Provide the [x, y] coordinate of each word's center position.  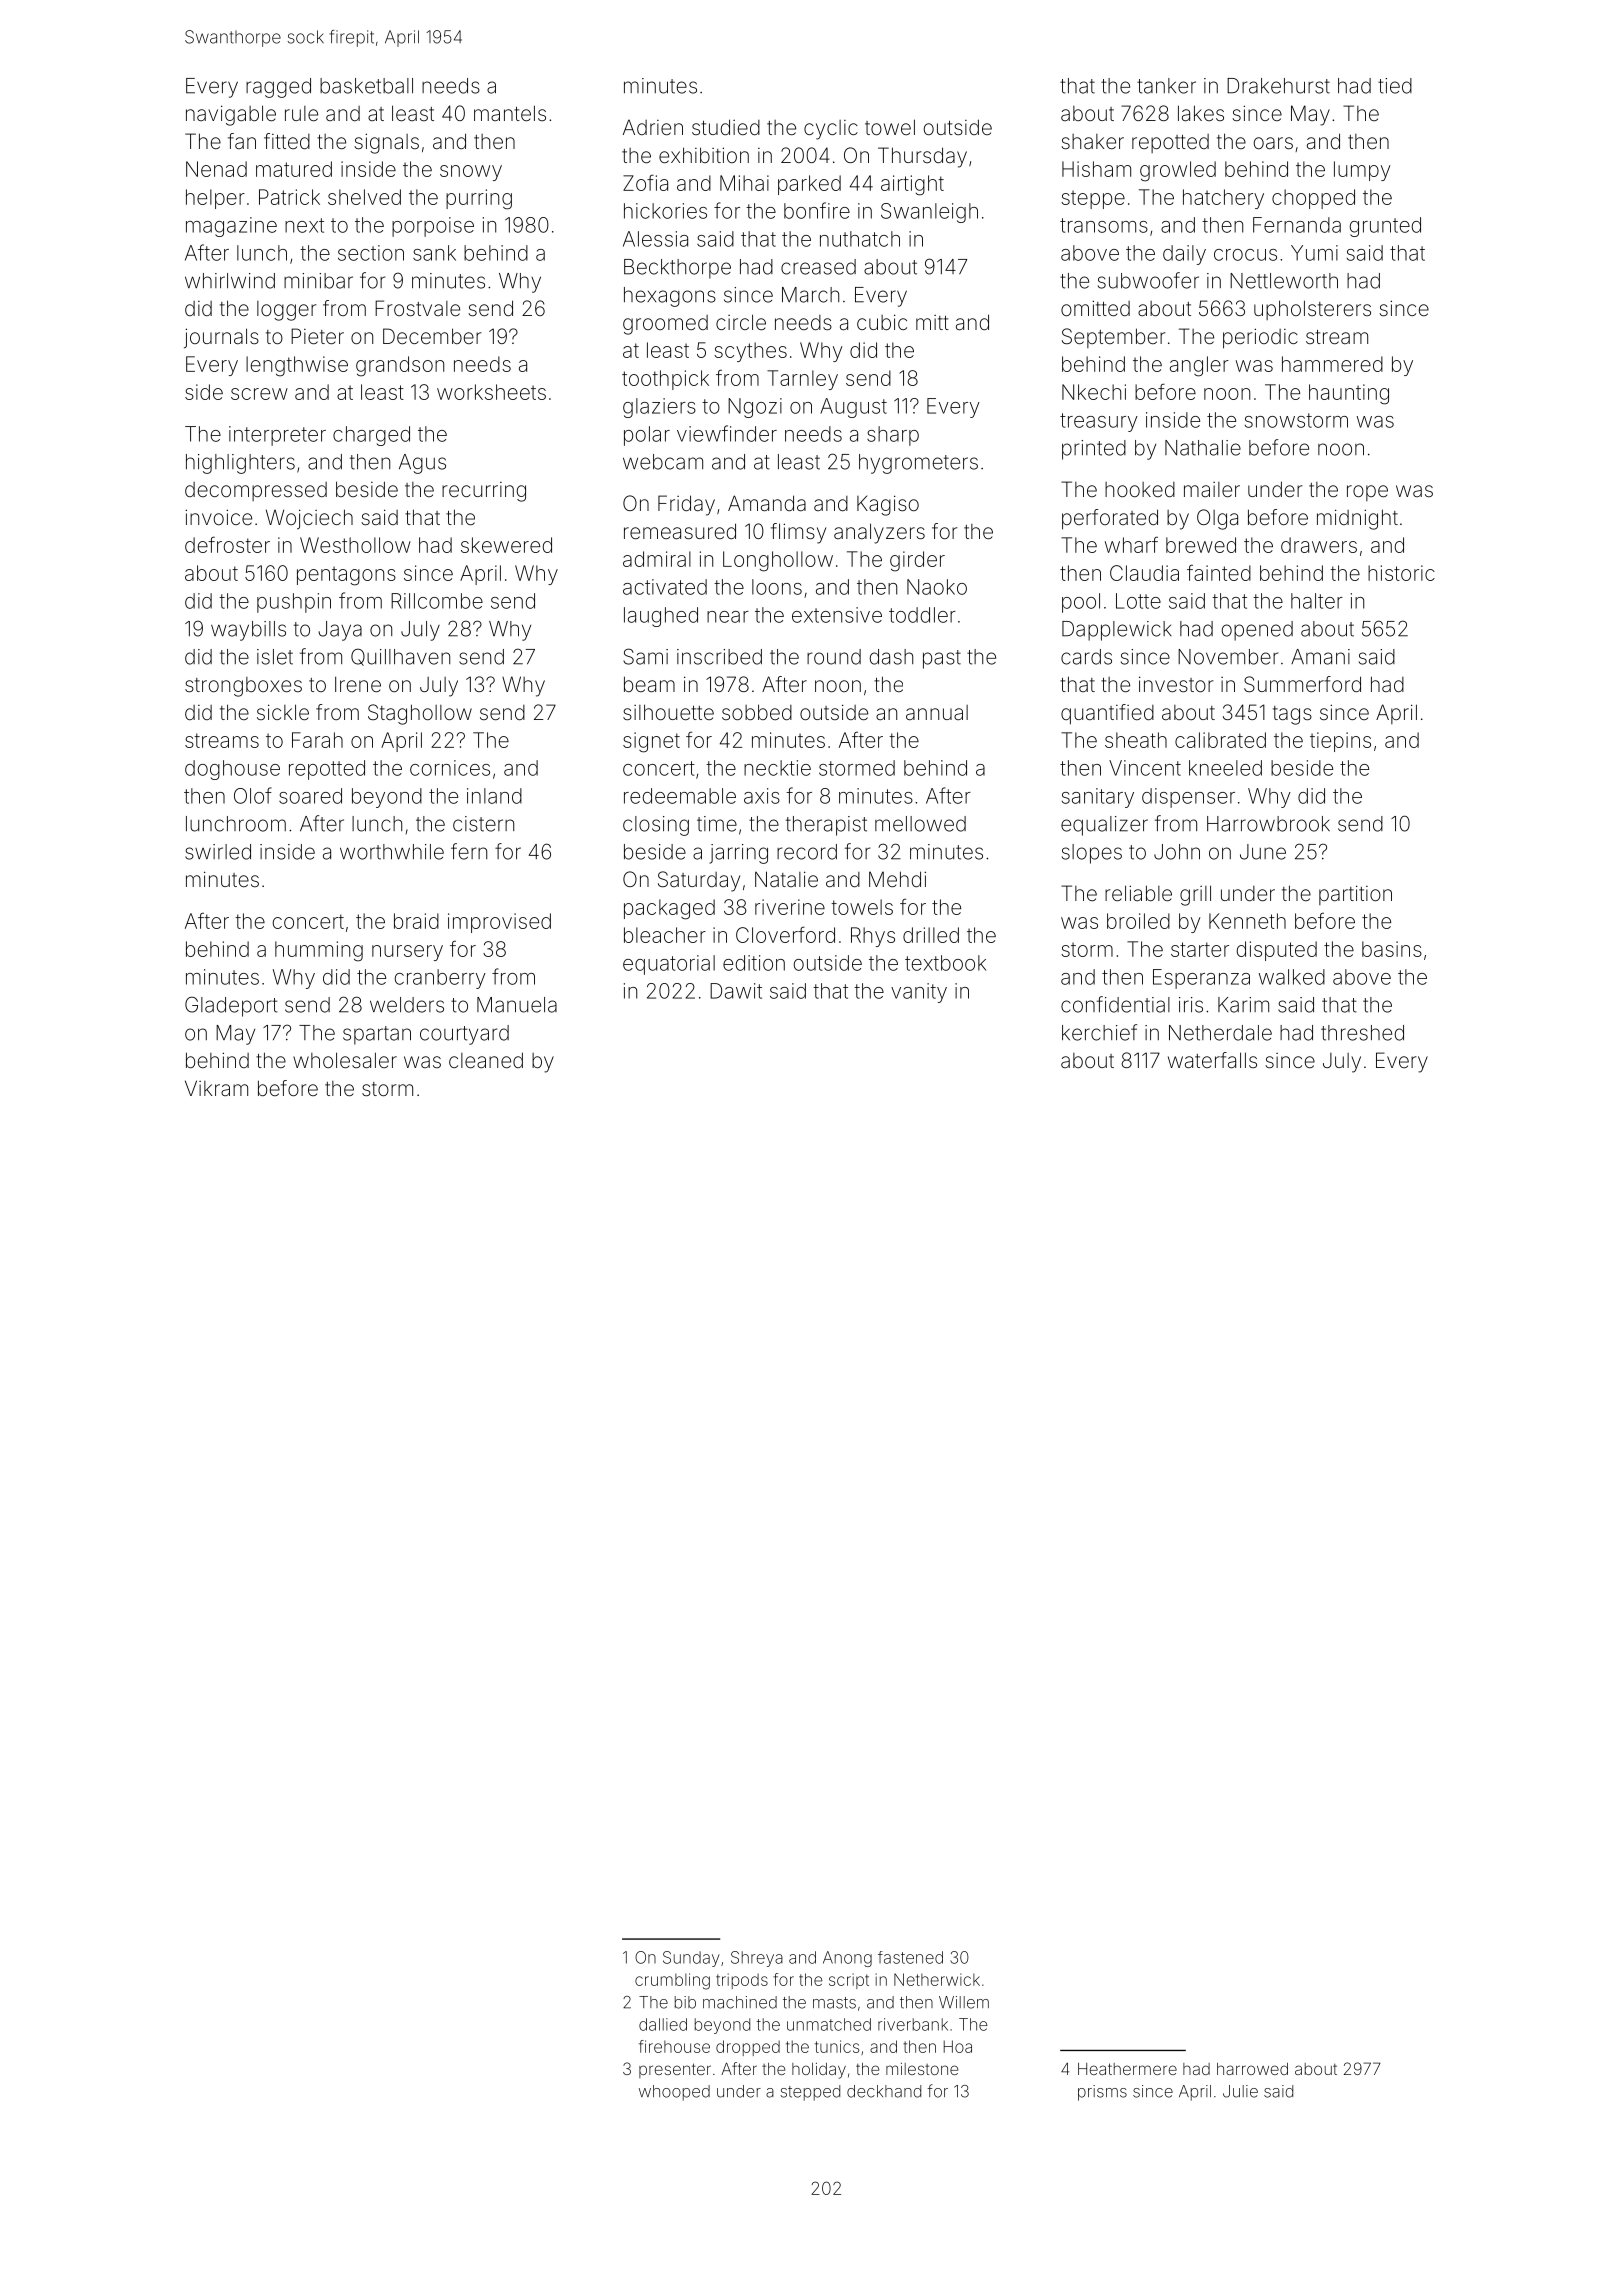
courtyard [464, 1035]
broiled [1138, 921]
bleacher [665, 935]
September [1114, 338]
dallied [663, 2024]
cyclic [831, 130]
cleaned [486, 1060]
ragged [278, 88]
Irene [358, 684]
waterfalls [1212, 1060]
